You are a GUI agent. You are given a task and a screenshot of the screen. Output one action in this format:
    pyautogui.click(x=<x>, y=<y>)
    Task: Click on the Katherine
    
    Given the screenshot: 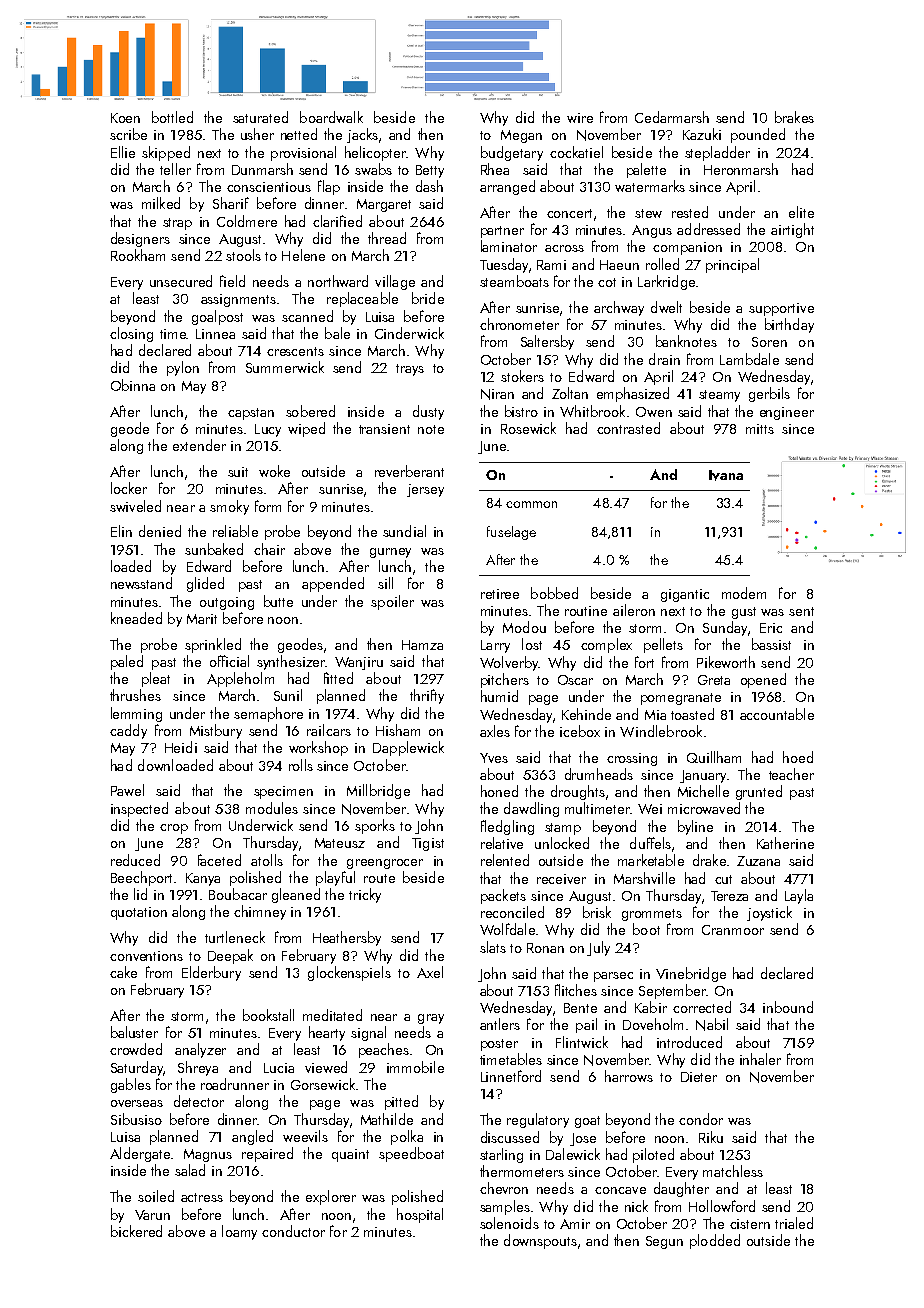 What is the action you would take?
    pyautogui.click(x=785, y=843)
